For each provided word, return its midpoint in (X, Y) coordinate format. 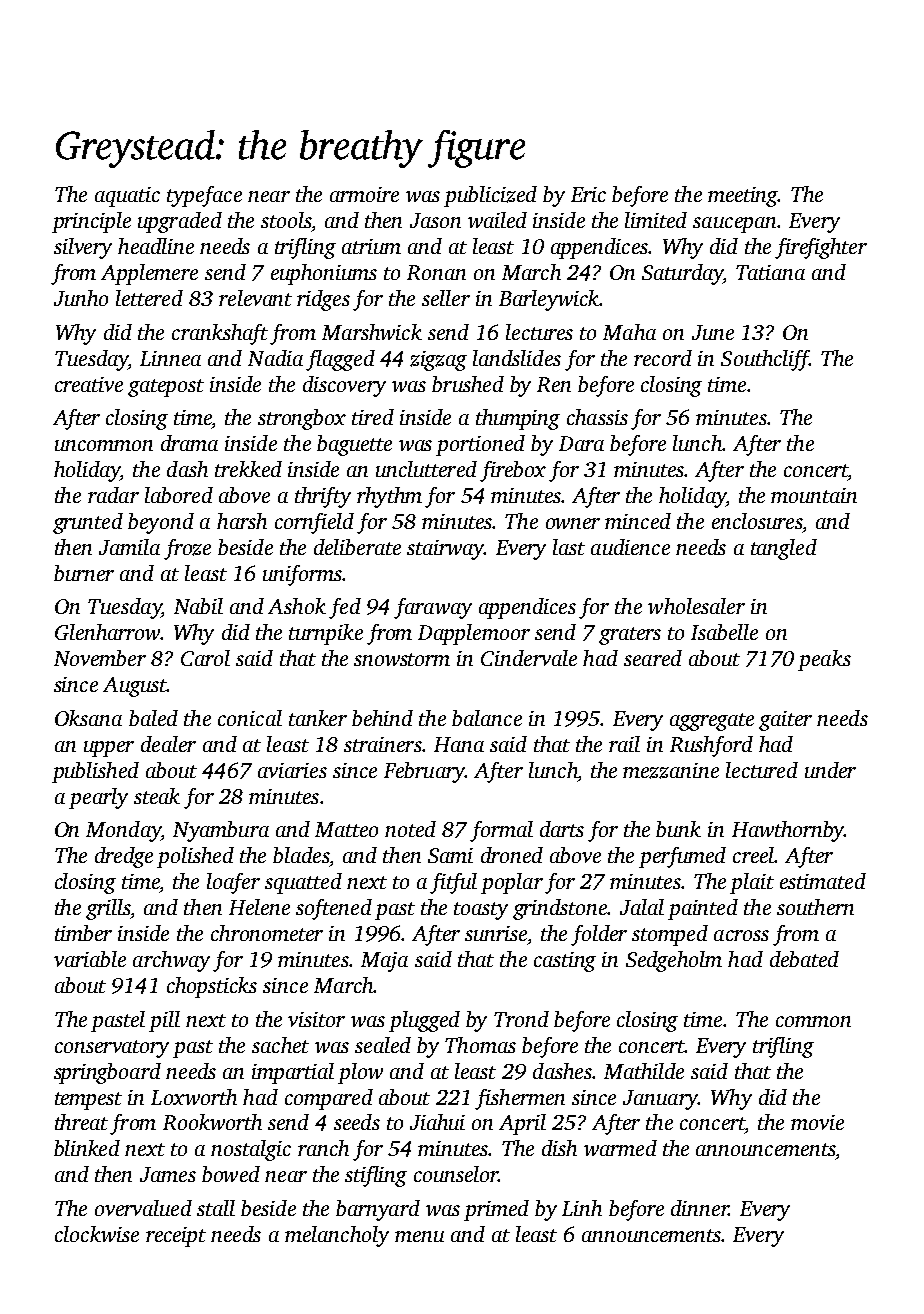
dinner (700, 1208)
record (663, 358)
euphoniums (324, 274)
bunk (678, 829)
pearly (98, 798)
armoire (364, 194)
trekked (248, 469)
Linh (582, 1208)
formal (501, 831)
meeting (743, 197)
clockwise (97, 1234)
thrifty (323, 497)
